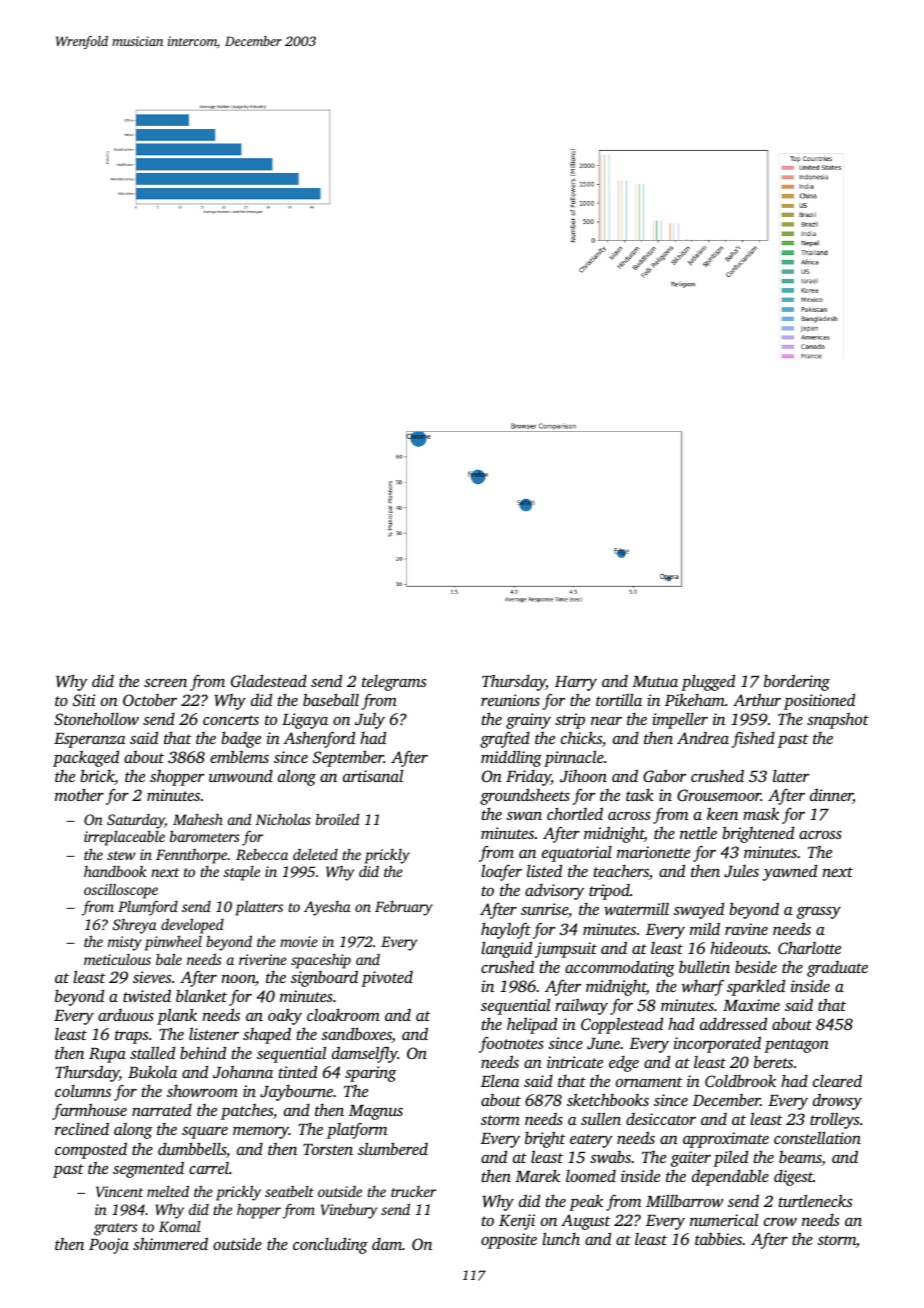 The image size is (924, 1308). Describe the element at coordinates (91, 1150) in the screenshot. I see `composted` at that location.
